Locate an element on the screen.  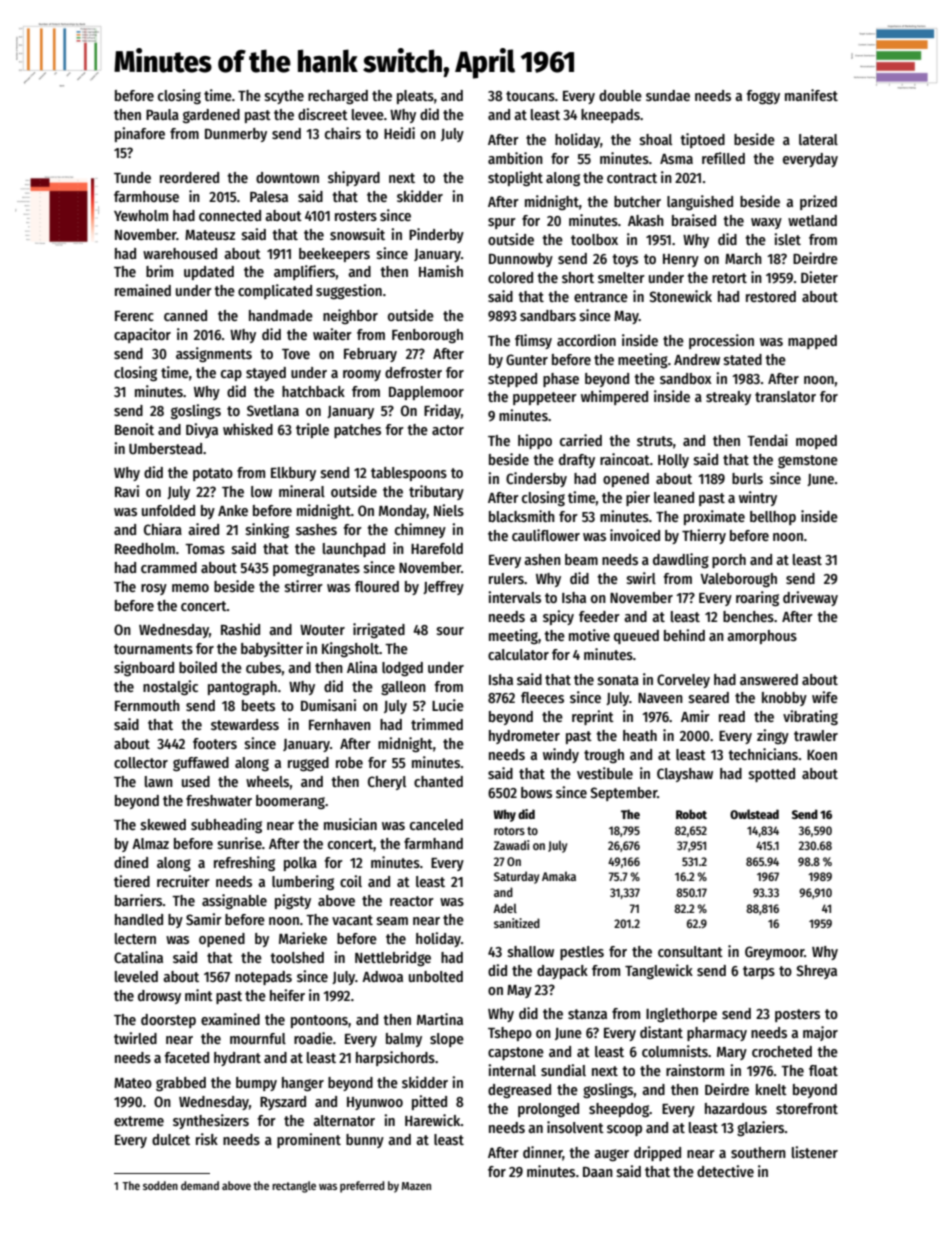
Greymoor is located at coordinates (774, 953).
